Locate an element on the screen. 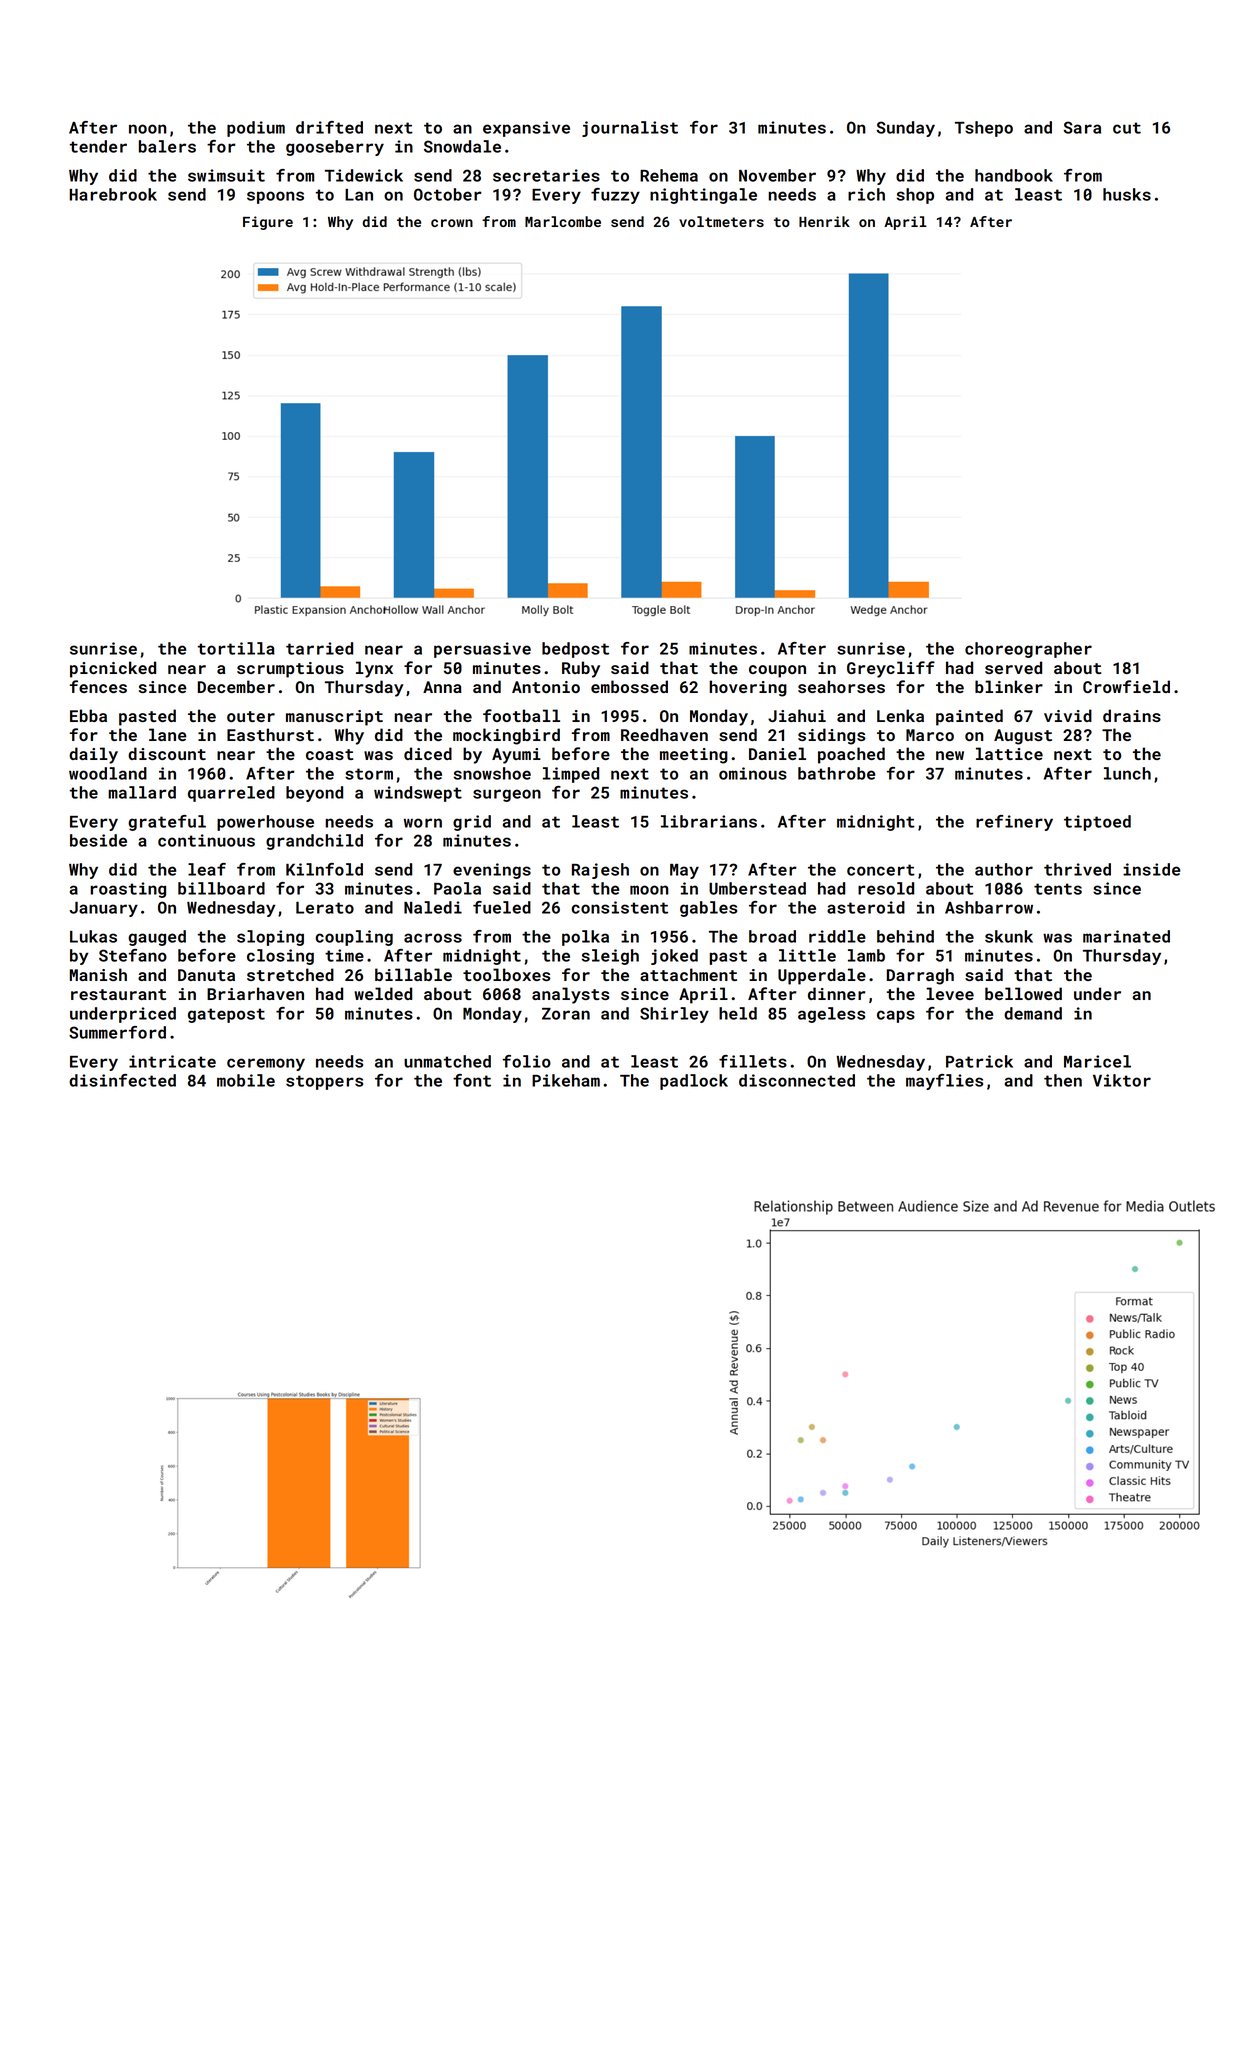  Henrik is located at coordinates (824, 221).
